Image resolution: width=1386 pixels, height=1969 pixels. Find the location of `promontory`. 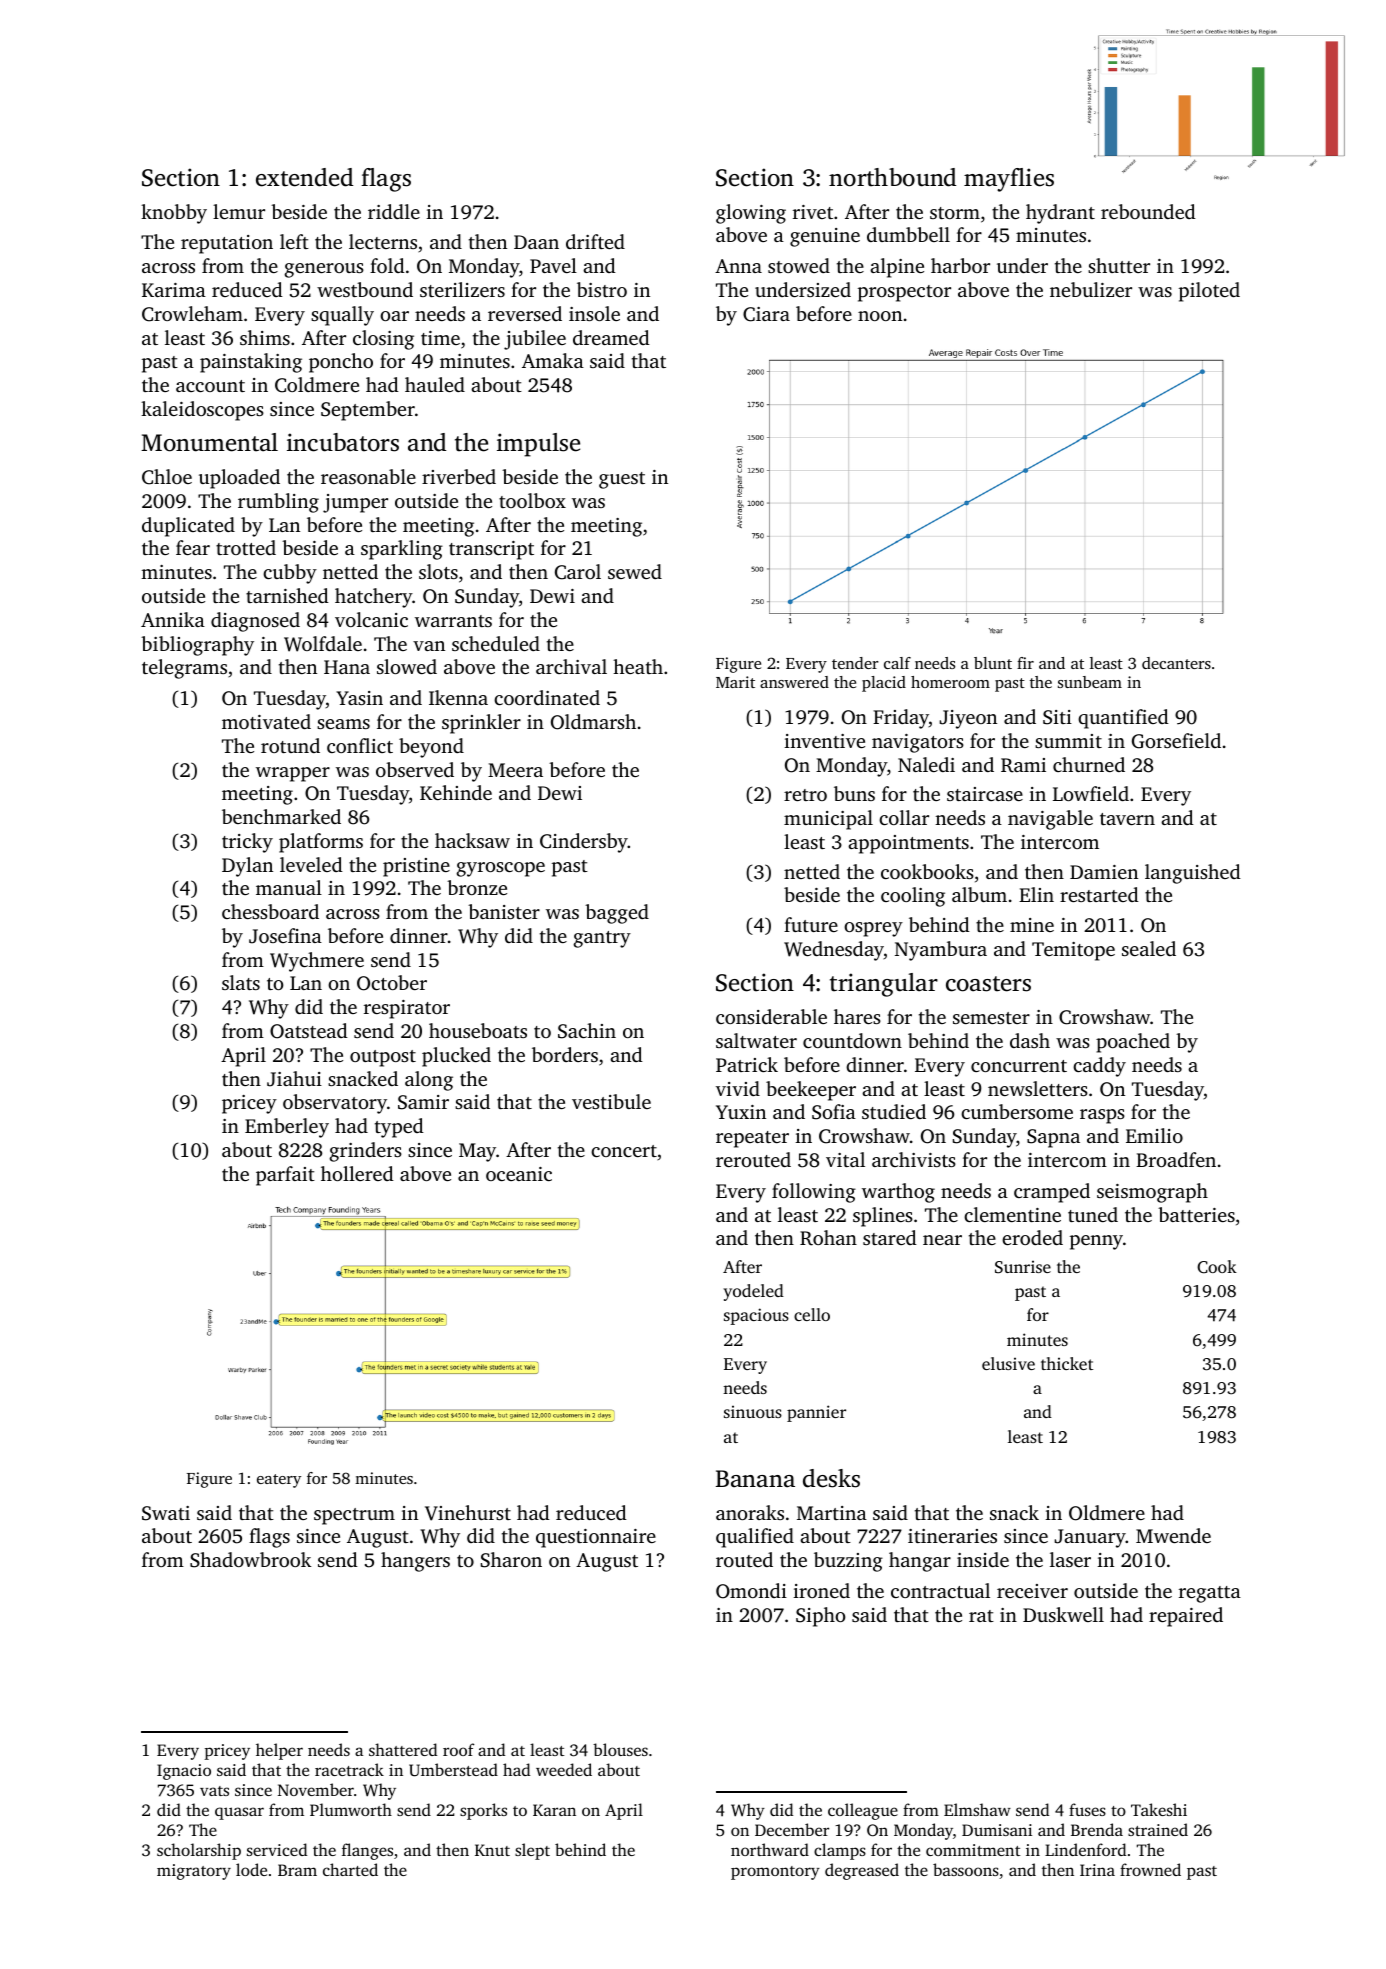

promontory is located at coordinates (775, 1873).
